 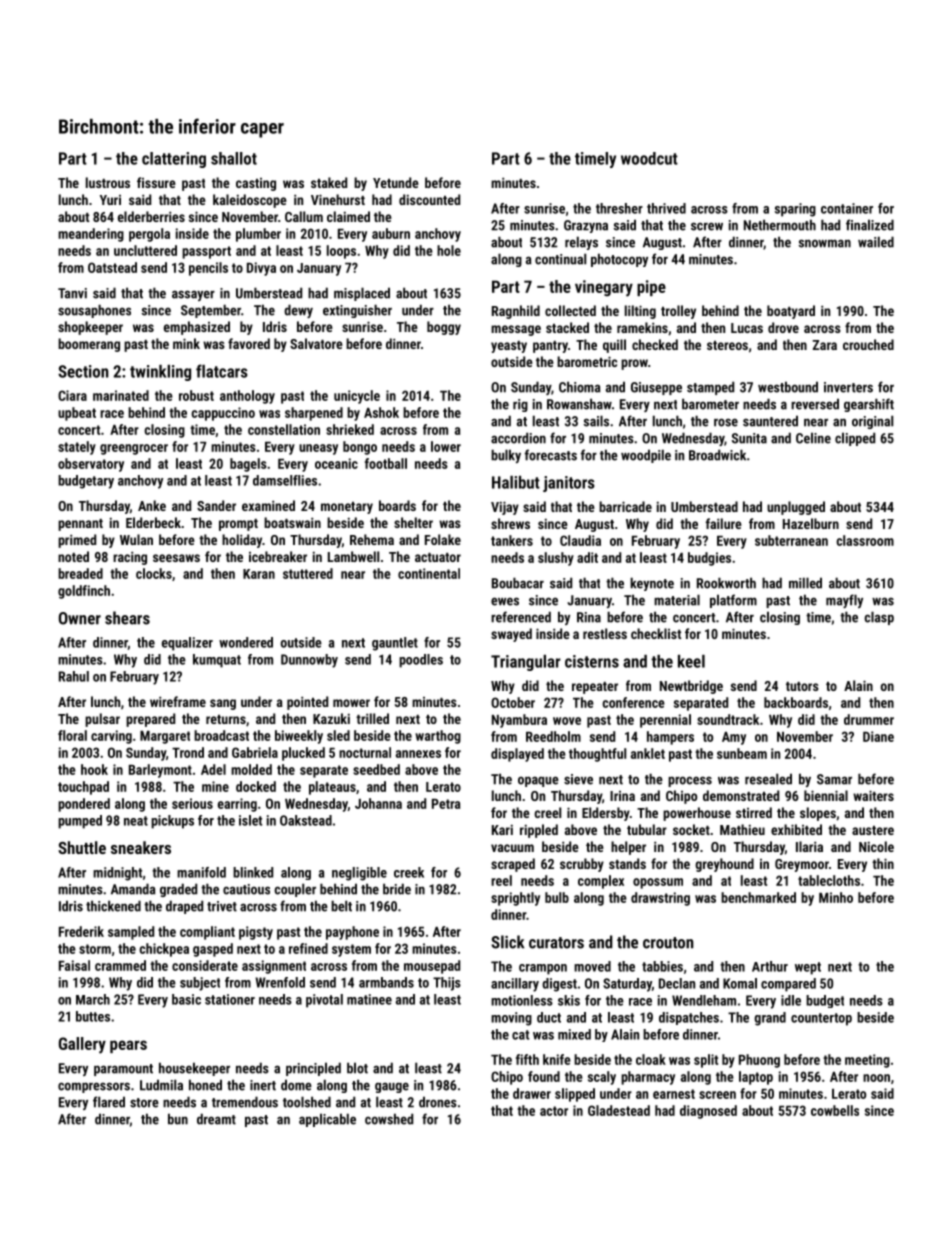 What do you see at coordinates (795, 210) in the image?
I see `sparing` at bounding box center [795, 210].
